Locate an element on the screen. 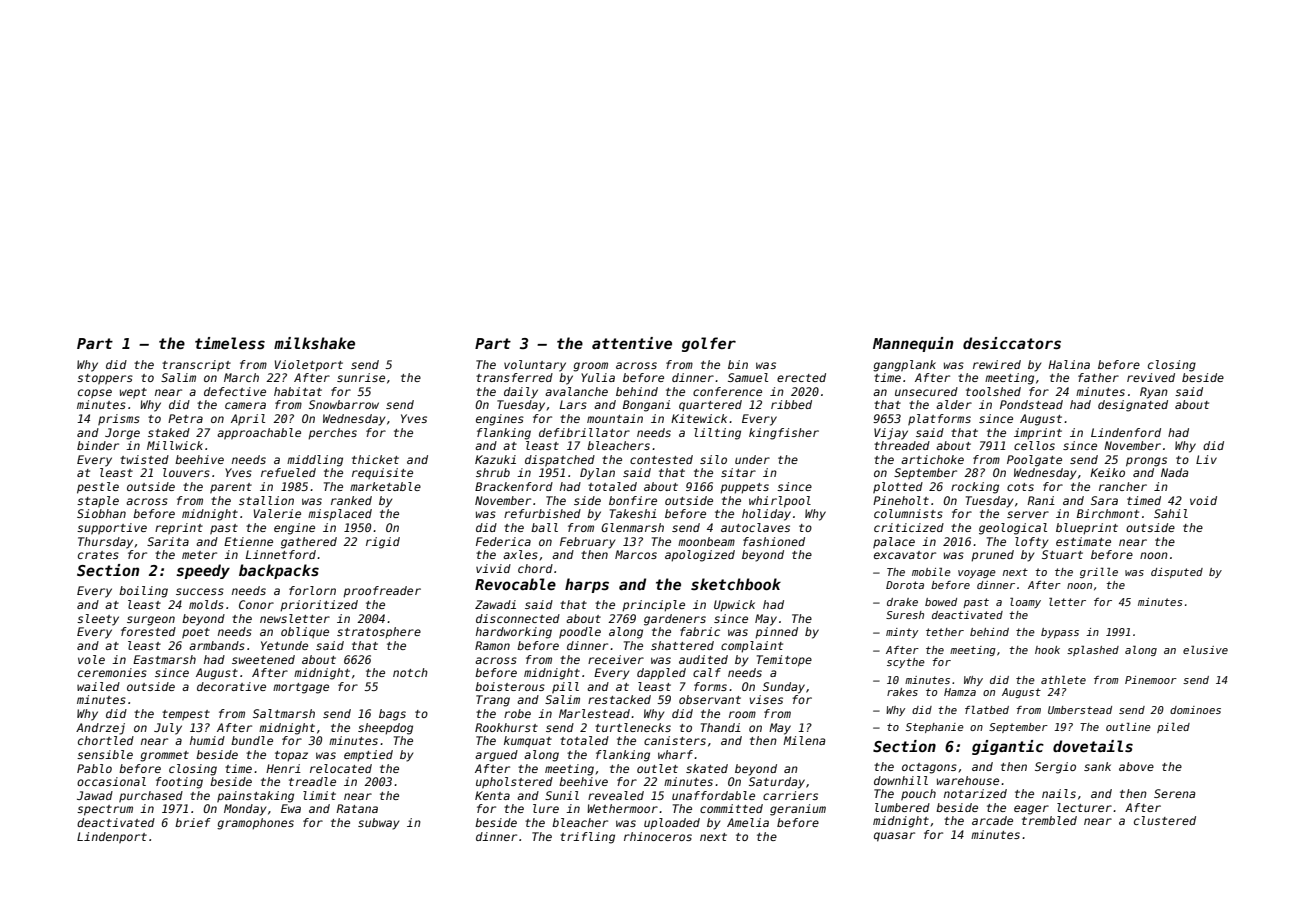  outline is located at coordinates (1128, 727).
